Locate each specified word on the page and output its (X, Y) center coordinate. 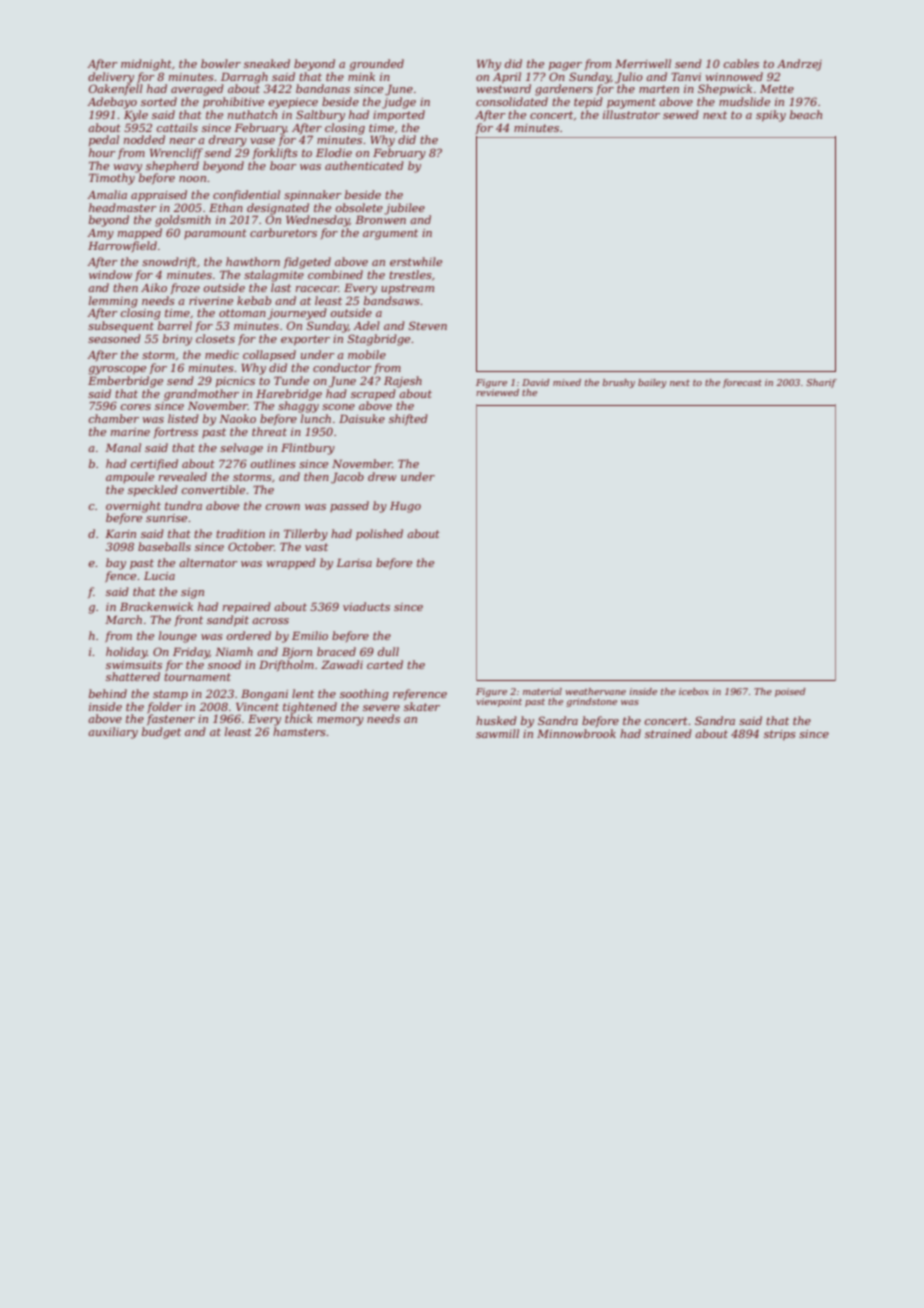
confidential (246, 195)
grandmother (201, 395)
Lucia (159, 575)
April (507, 78)
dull (388, 651)
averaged (197, 90)
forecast (742, 383)
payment (631, 103)
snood (224, 664)
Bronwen (380, 219)
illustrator (631, 114)
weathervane (595, 691)
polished (379, 535)
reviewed (497, 392)
